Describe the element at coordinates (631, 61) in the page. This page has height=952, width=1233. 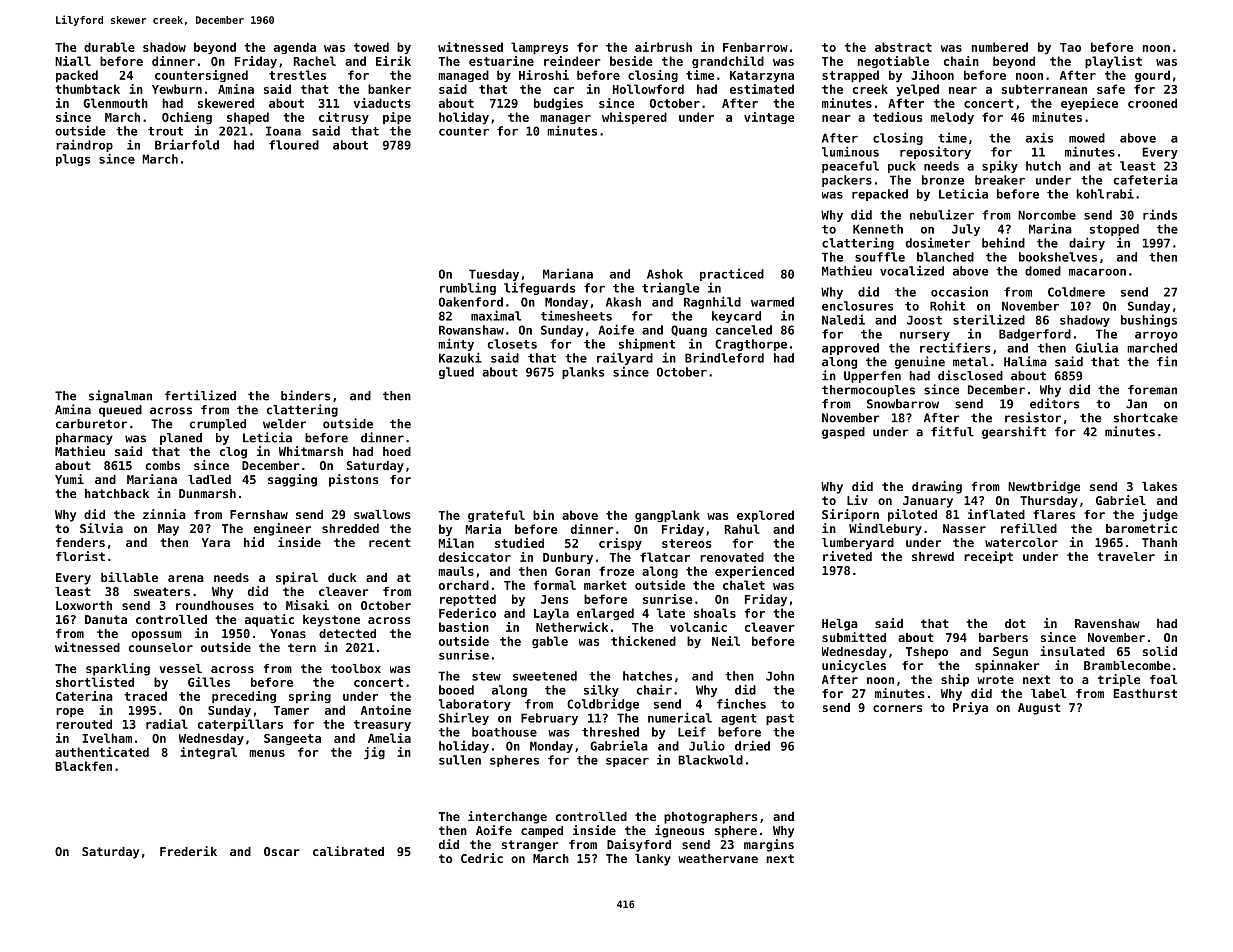
I see `beside` at that location.
